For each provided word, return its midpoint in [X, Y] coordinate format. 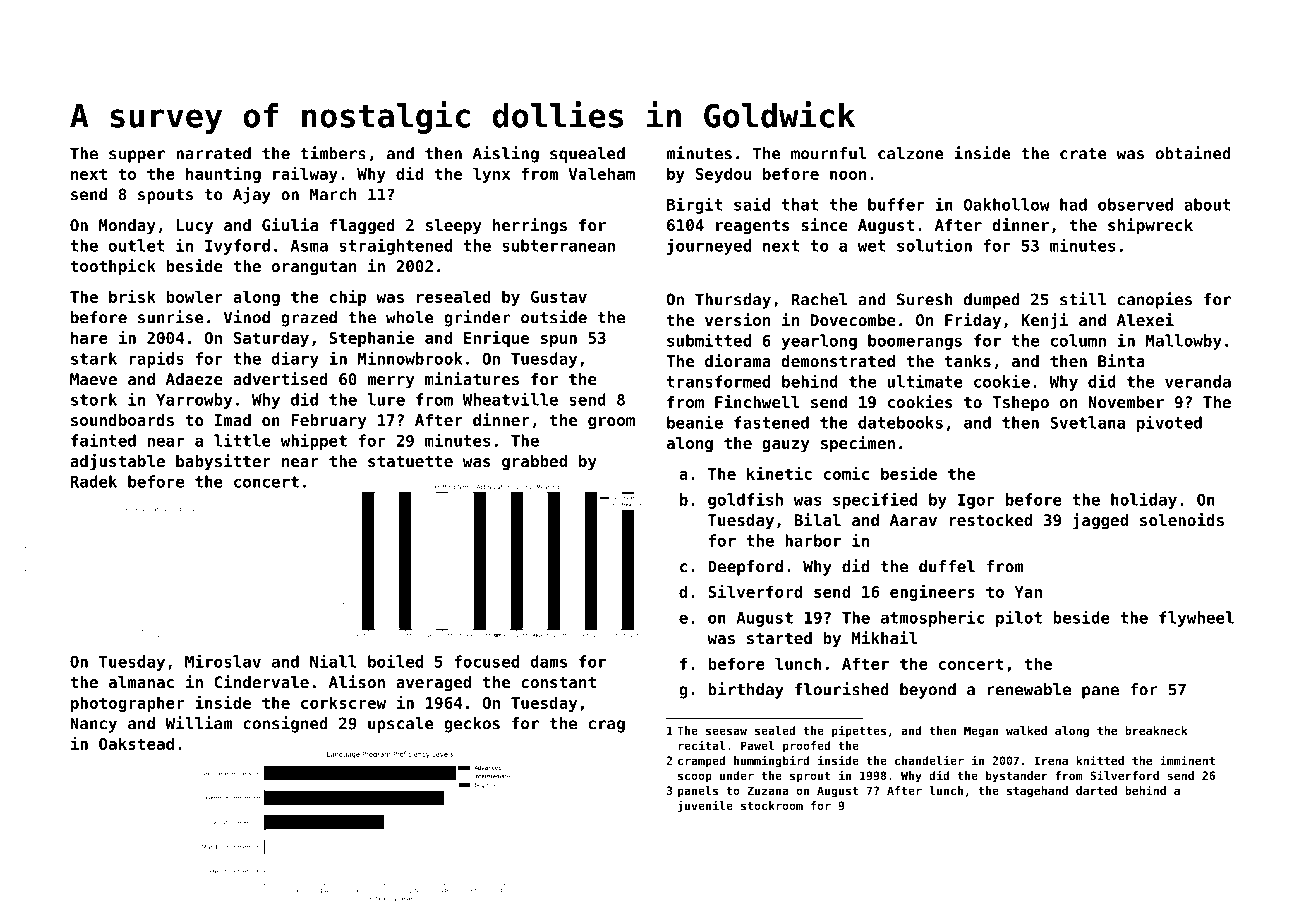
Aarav [913, 520]
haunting [223, 175]
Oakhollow [1007, 204]
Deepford [745, 568]
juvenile [705, 806]
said [752, 204]
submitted [709, 340]
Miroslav [223, 661]
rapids [156, 359]
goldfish [745, 500]
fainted [103, 440]
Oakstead [136, 743]
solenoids [1182, 519]
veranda [1198, 381]
